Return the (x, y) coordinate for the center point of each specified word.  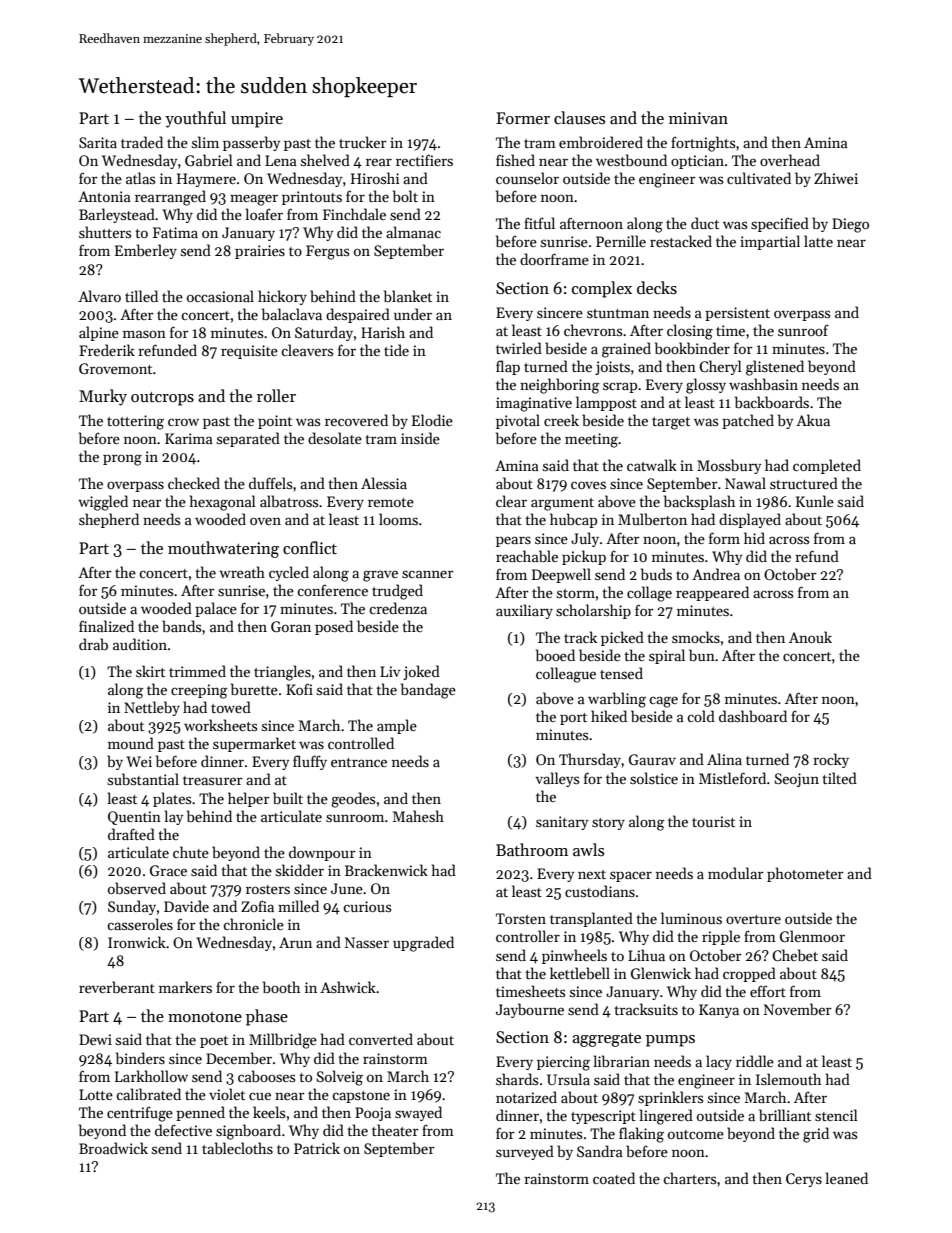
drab (93, 644)
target (671, 423)
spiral (667, 656)
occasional (220, 296)
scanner (428, 574)
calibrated (148, 1094)
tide (396, 350)
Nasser (367, 942)
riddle (755, 1061)
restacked (681, 241)
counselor (527, 178)
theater (395, 1130)
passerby (251, 143)
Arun (295, 942)
